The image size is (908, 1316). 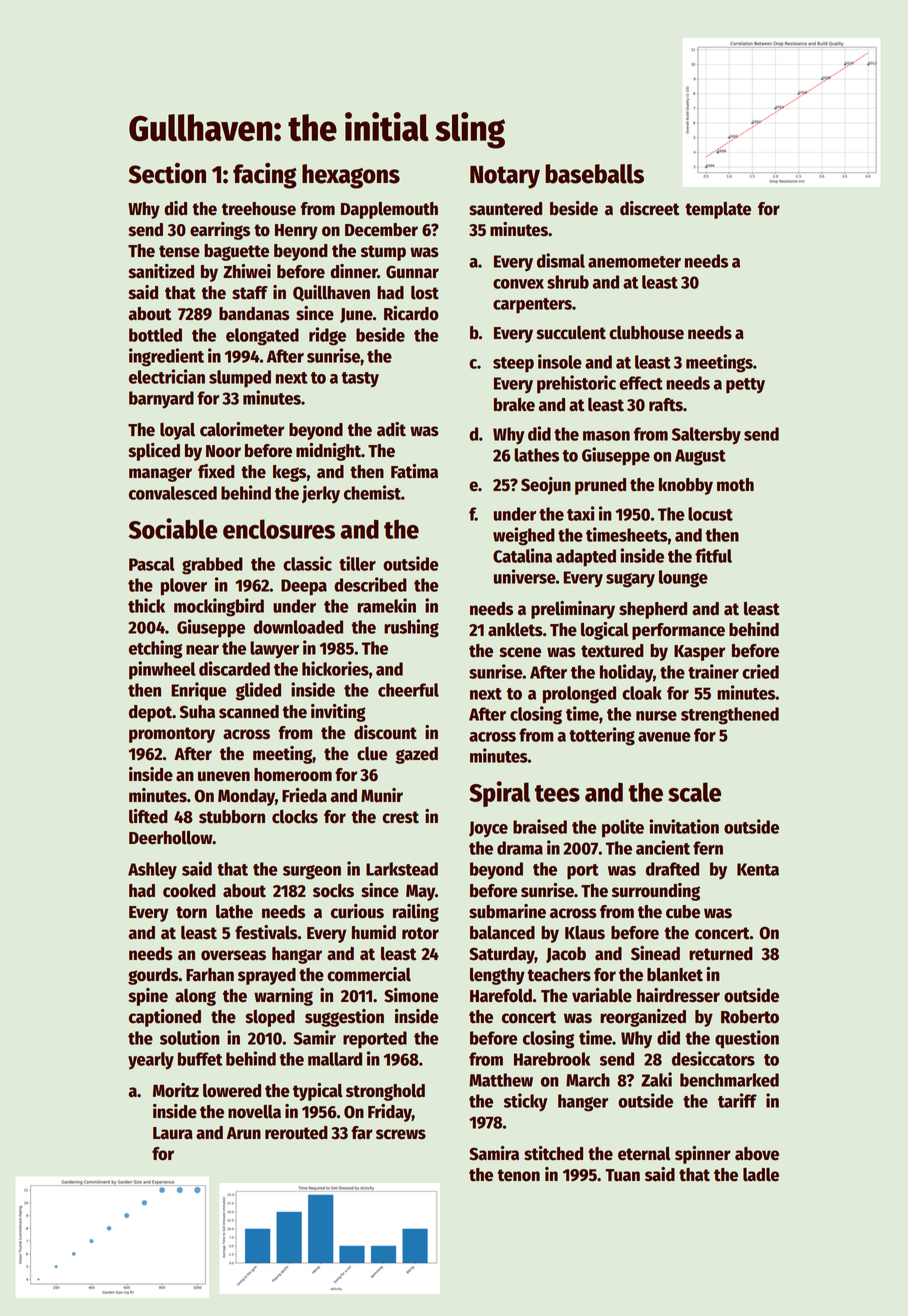 What do you see at coordinates (152, 871) in the screenshot?
I see `Ashley` at bounding box center [152, 871].
